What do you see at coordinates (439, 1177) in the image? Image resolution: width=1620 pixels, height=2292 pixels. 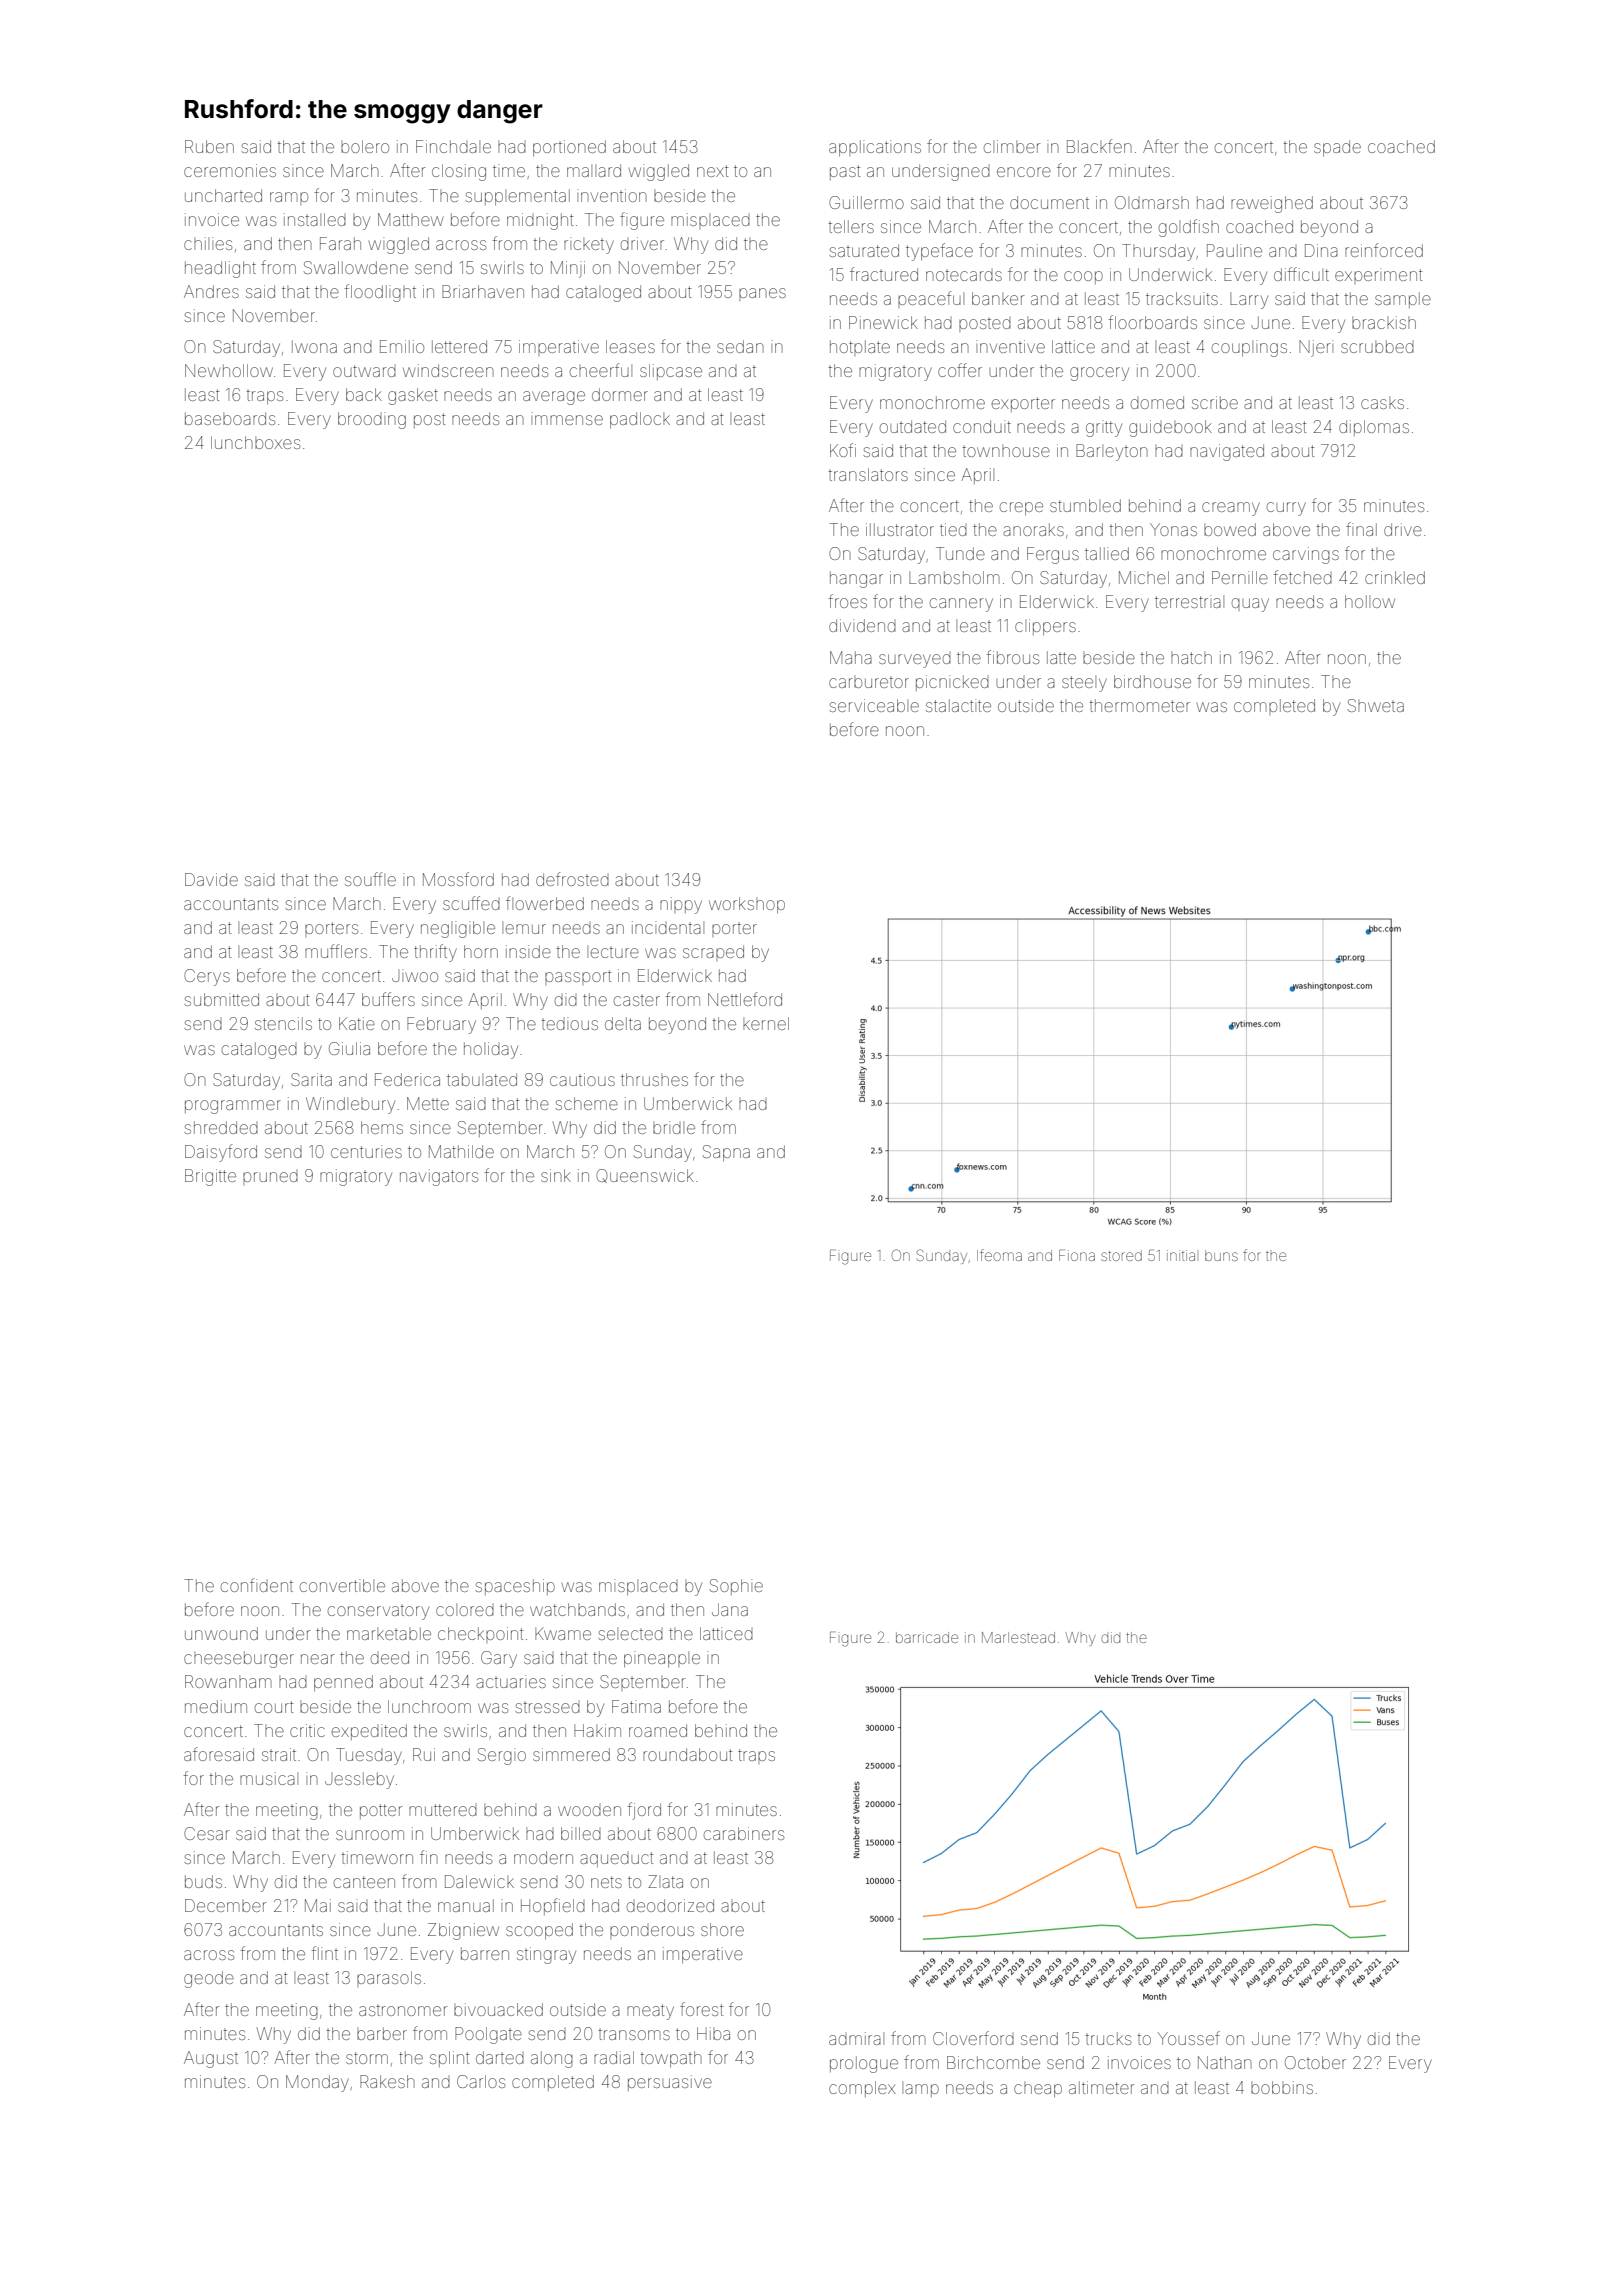 I see `navigators` at bounding box center [439, 1177].
